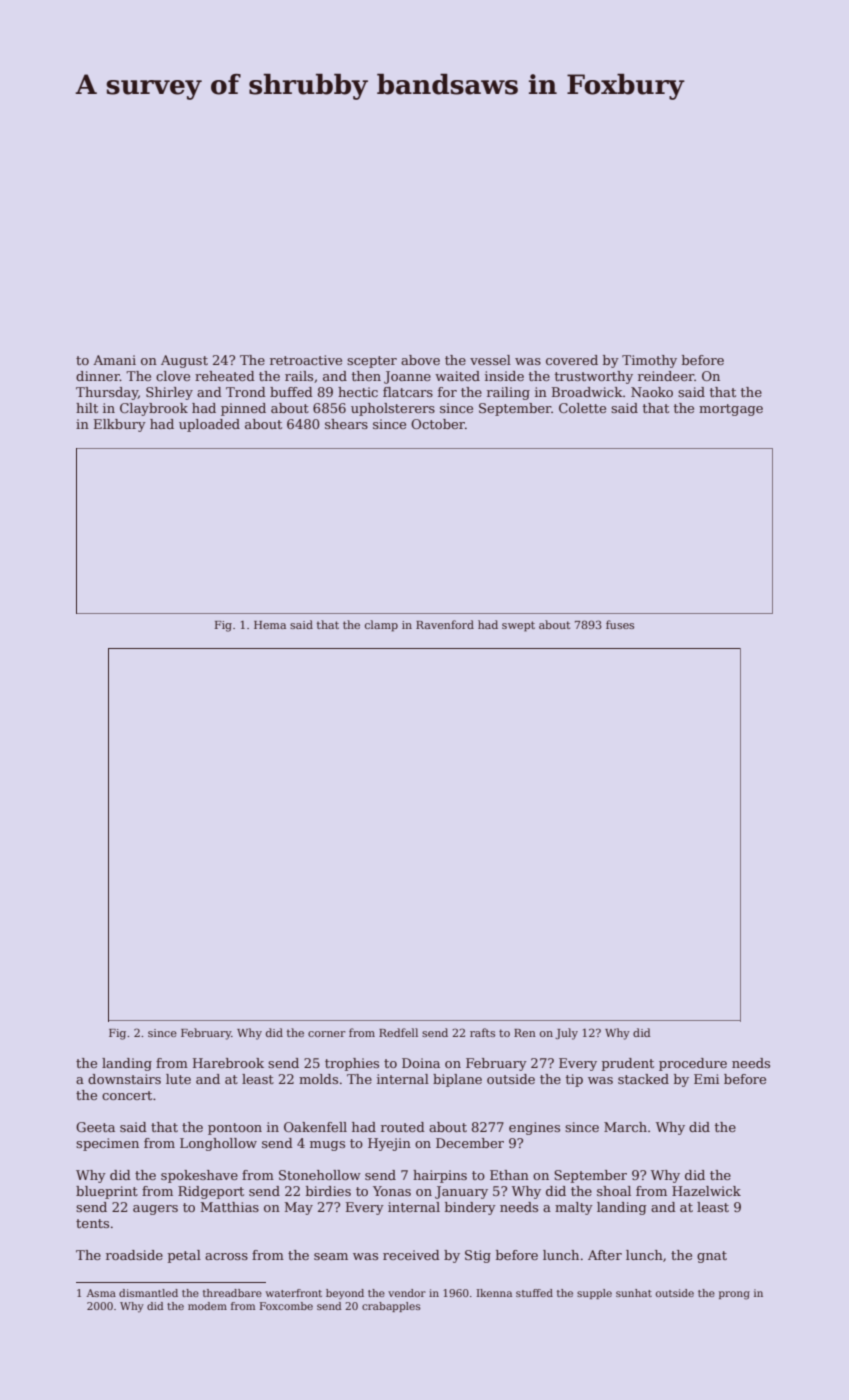 The width and height of the page is (849, 1400). What do you see at coordinates (649, 361) in the page?
I see `Timothy` at bounding box center [649, 361].
